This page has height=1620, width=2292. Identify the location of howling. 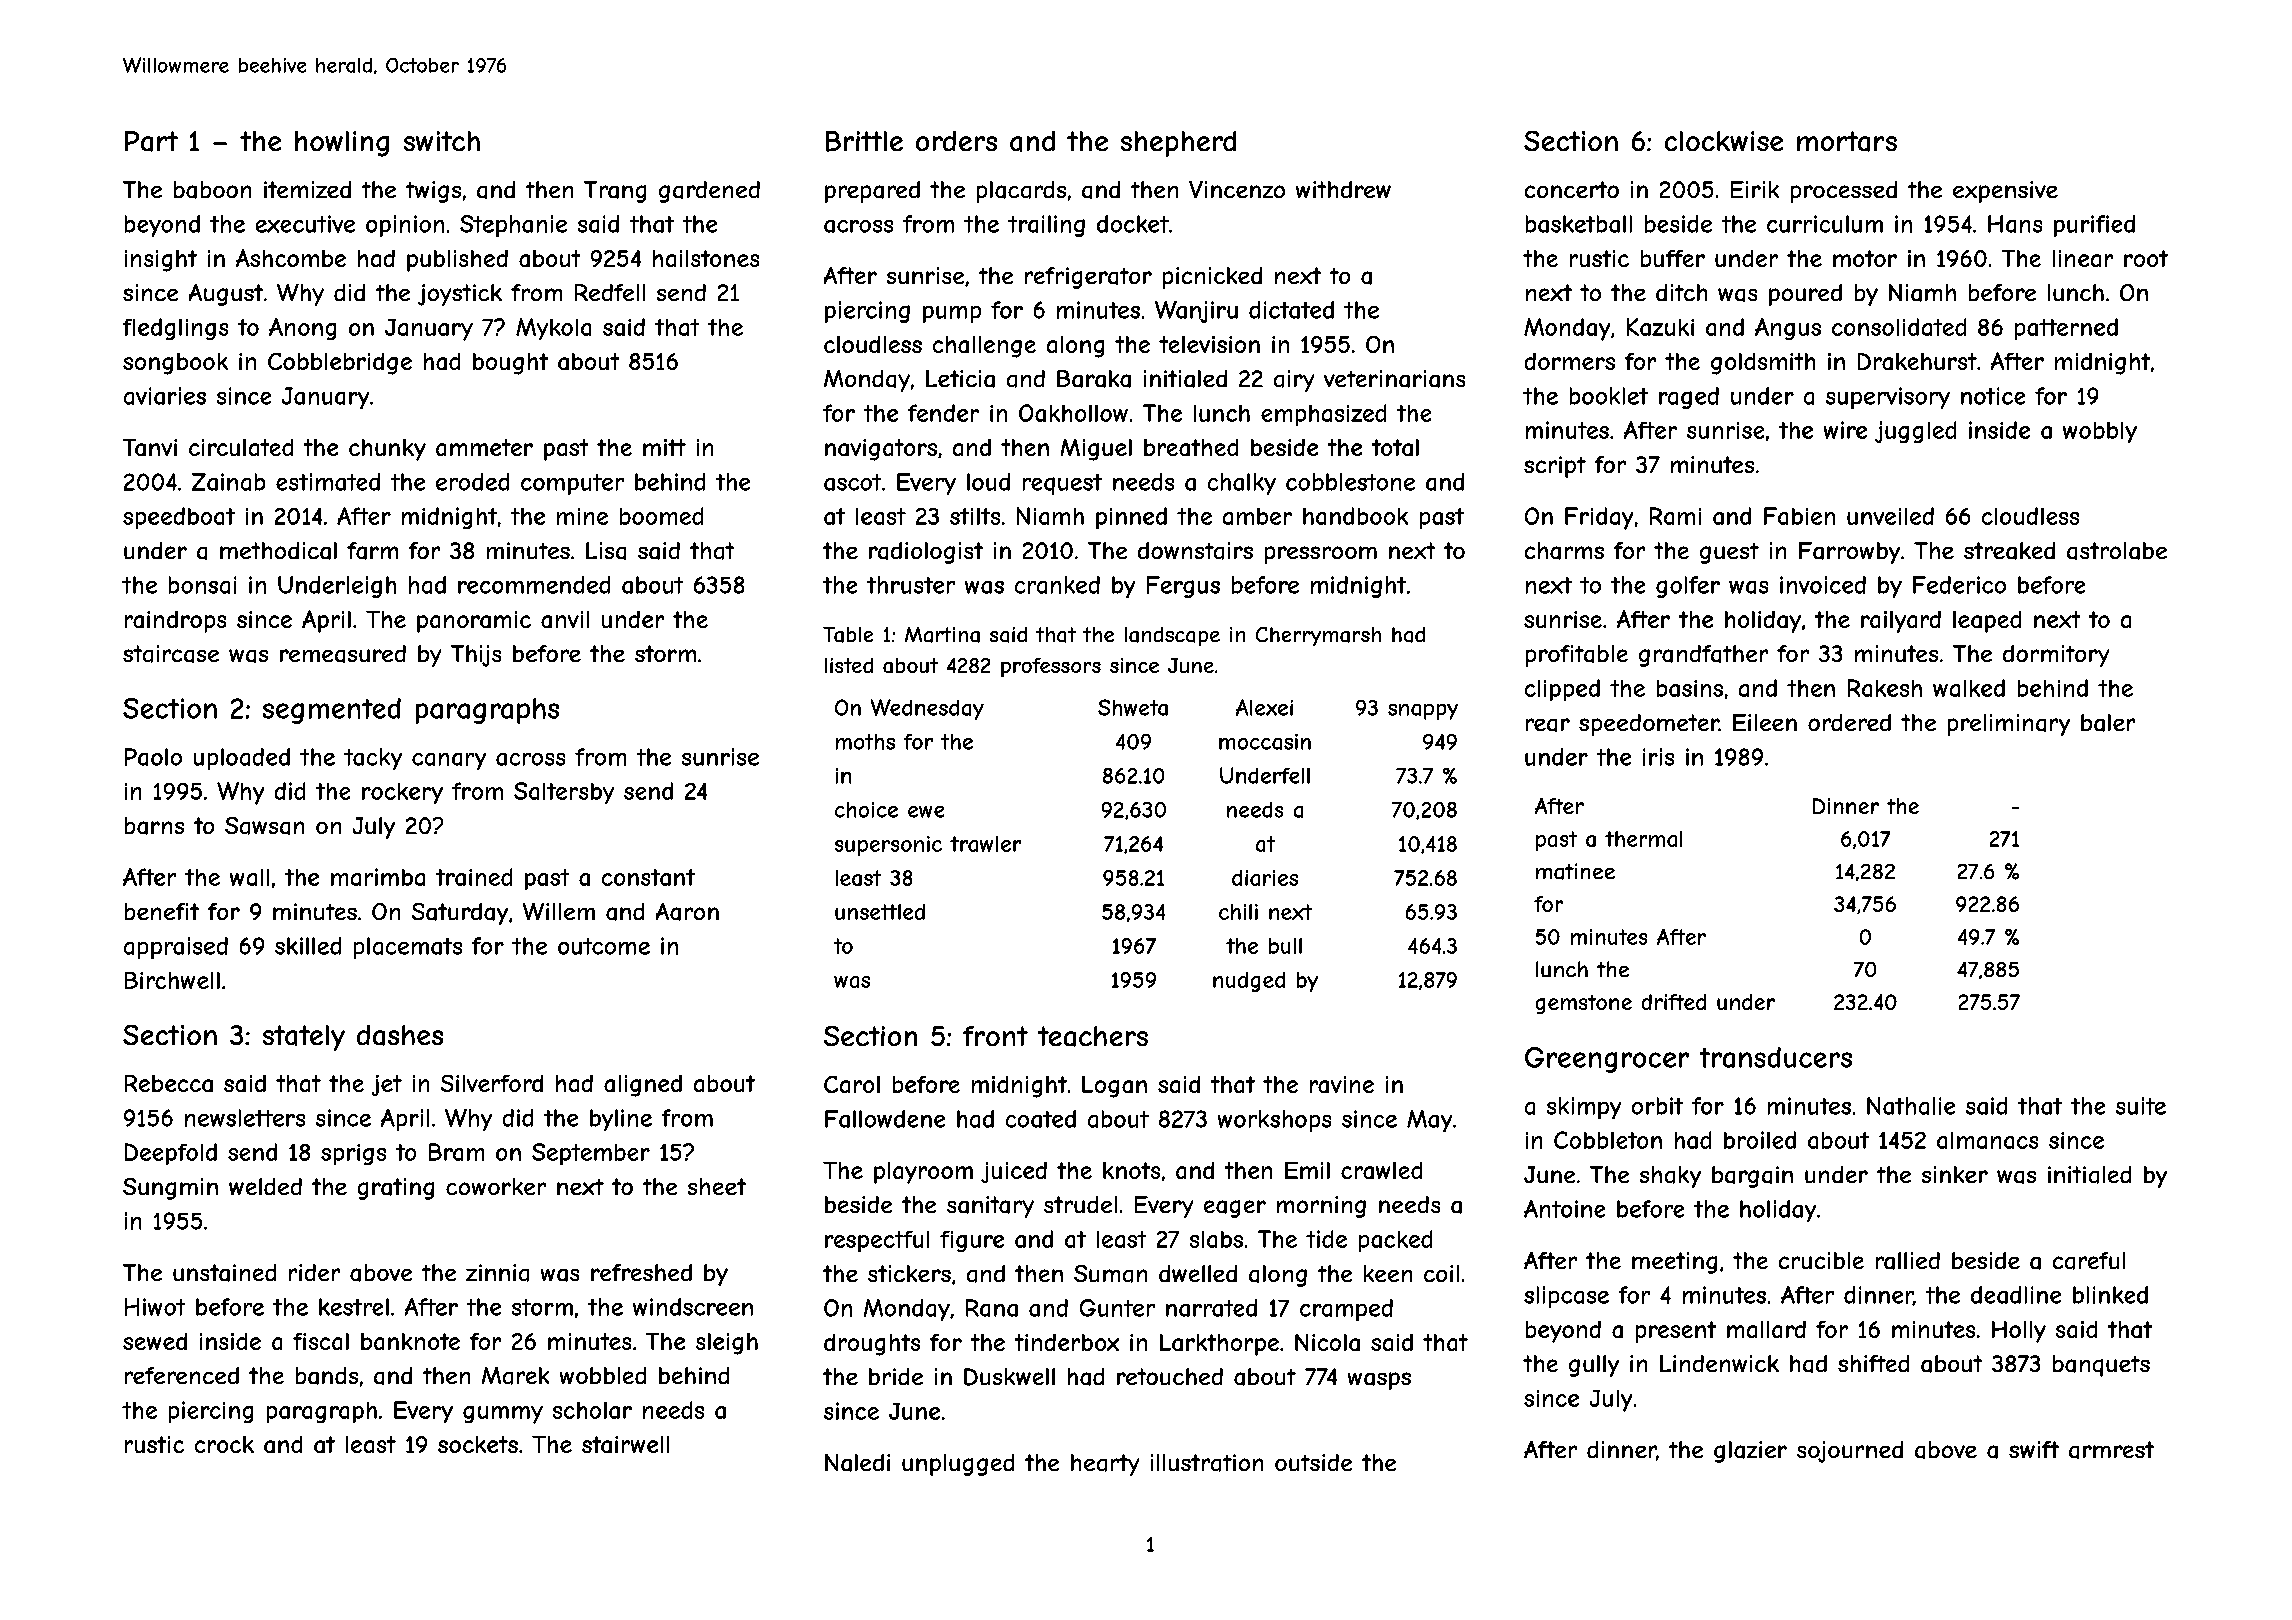
(342, 144).
